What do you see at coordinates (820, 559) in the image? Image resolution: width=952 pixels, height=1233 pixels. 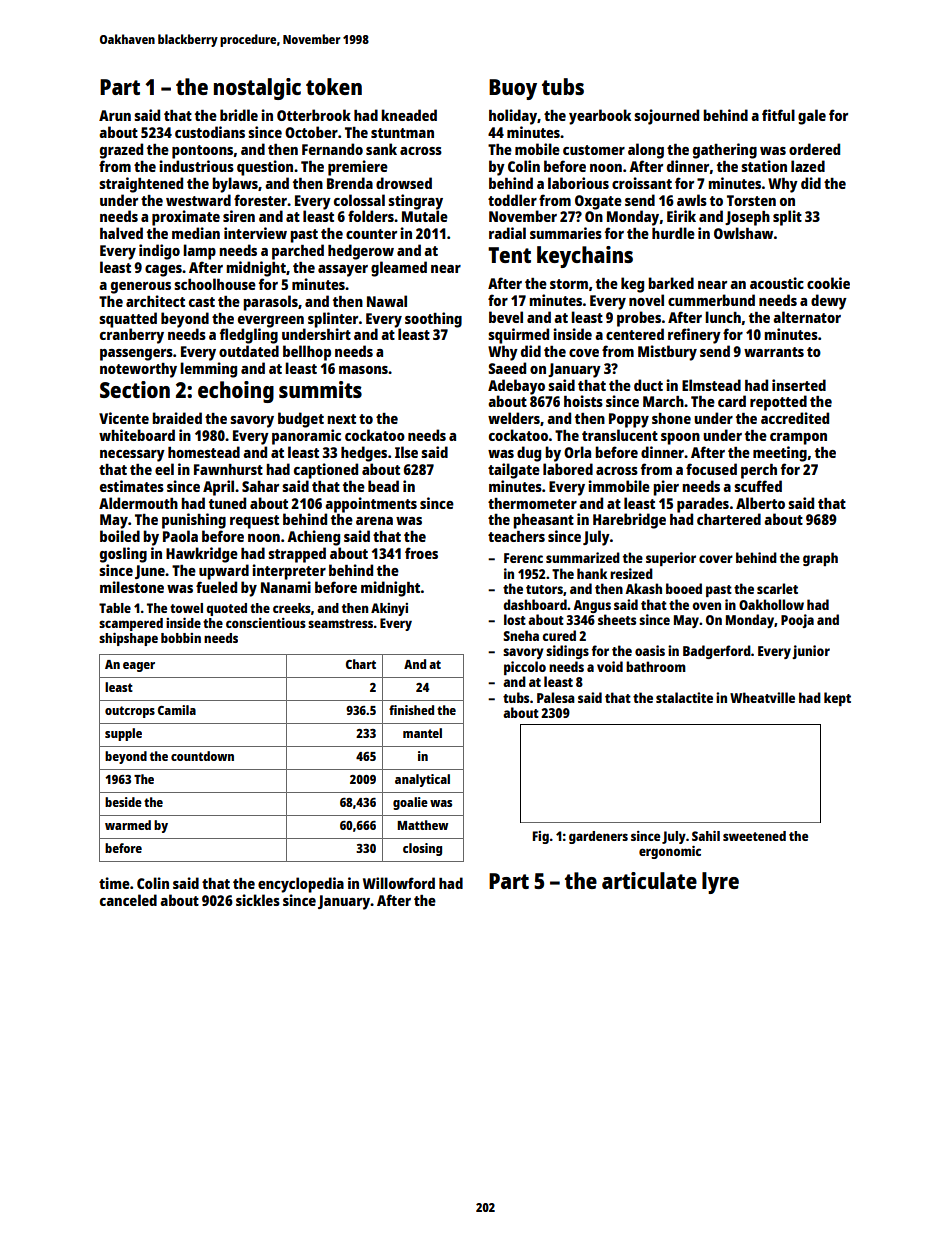 I see `graph` at bounding box center [820, 559].
